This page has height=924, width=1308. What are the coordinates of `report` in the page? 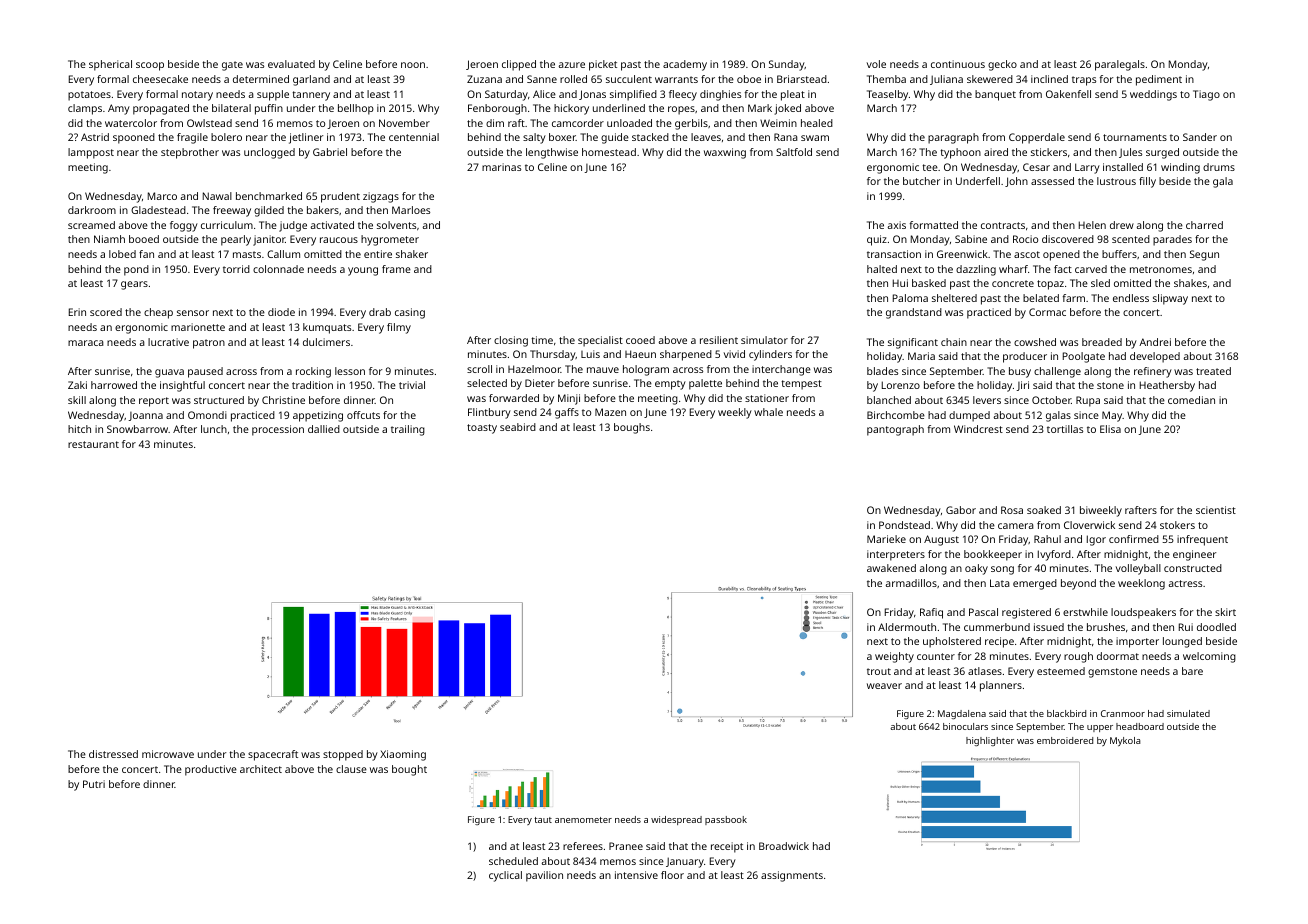 It's located at (154, 402).
